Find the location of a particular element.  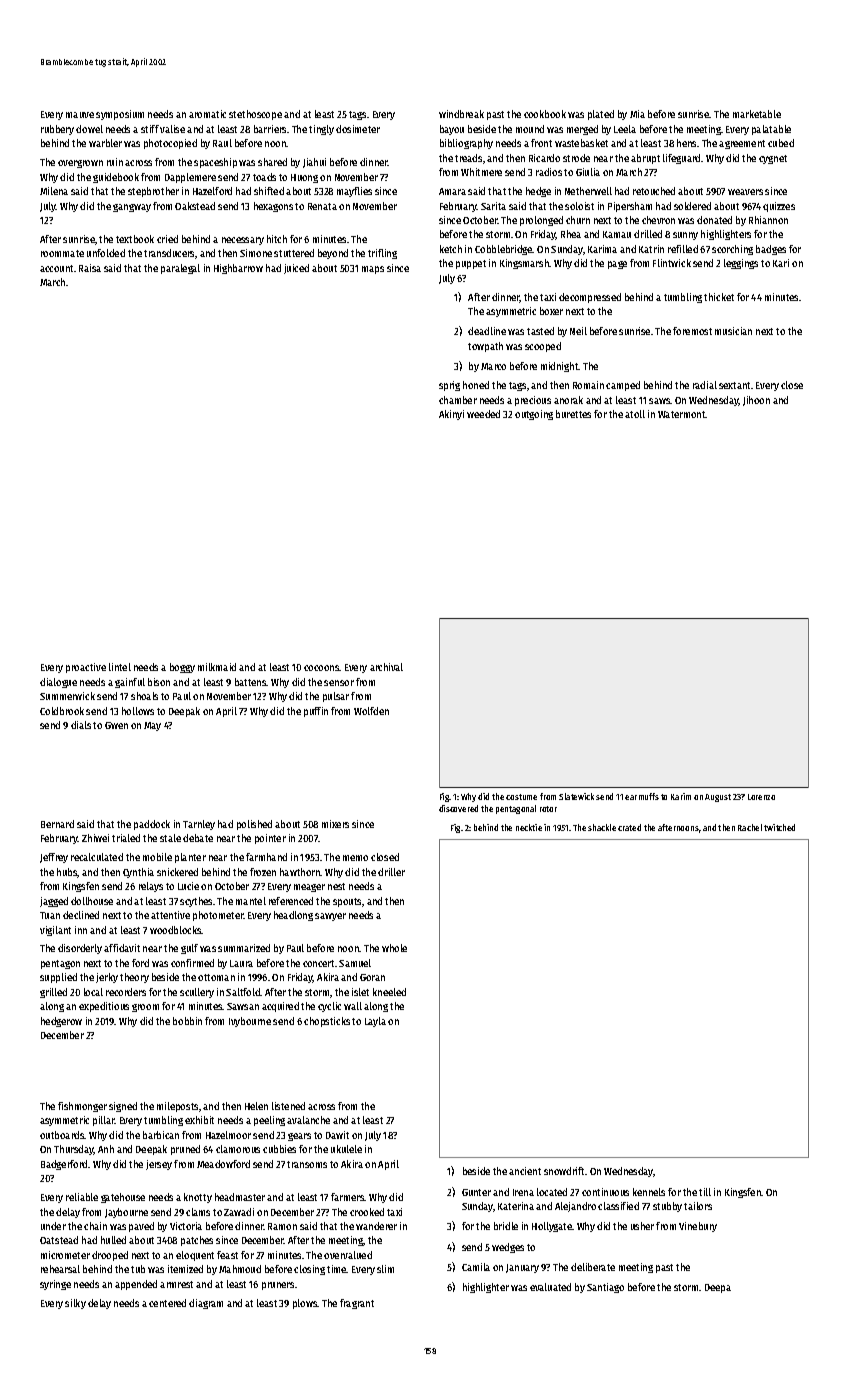

stethoscope is located at coordinates (255, 115).
